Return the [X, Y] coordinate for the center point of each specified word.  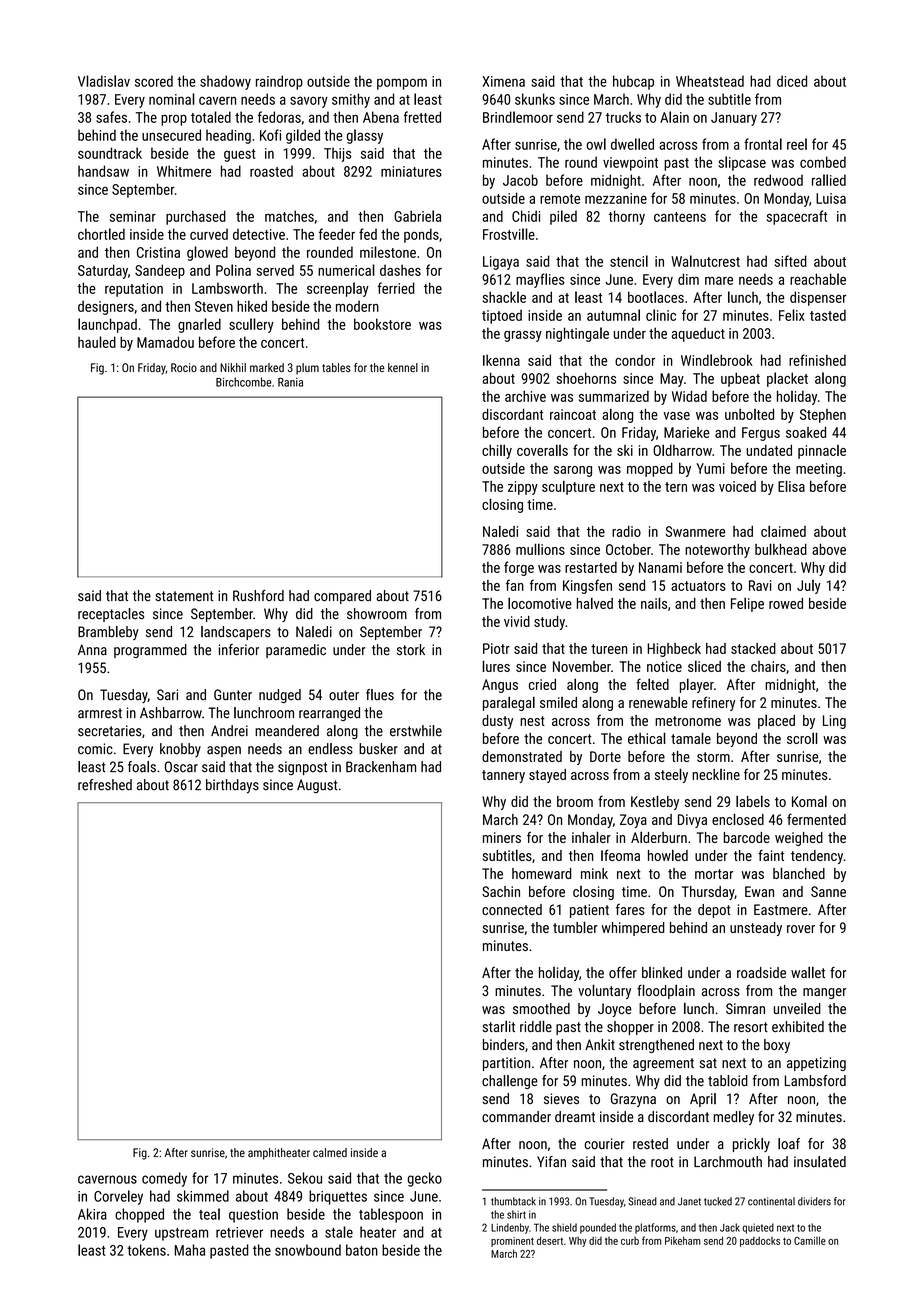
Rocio [184, 367]
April [703, 1100]
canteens [680, 217]
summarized [614, 396]
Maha [190, 1250]
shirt [516, 1214]
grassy [523, 336]
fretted [422, 117]
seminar [133, 216]
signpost [302, 768]
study [549, 623]
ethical [647, 738]
